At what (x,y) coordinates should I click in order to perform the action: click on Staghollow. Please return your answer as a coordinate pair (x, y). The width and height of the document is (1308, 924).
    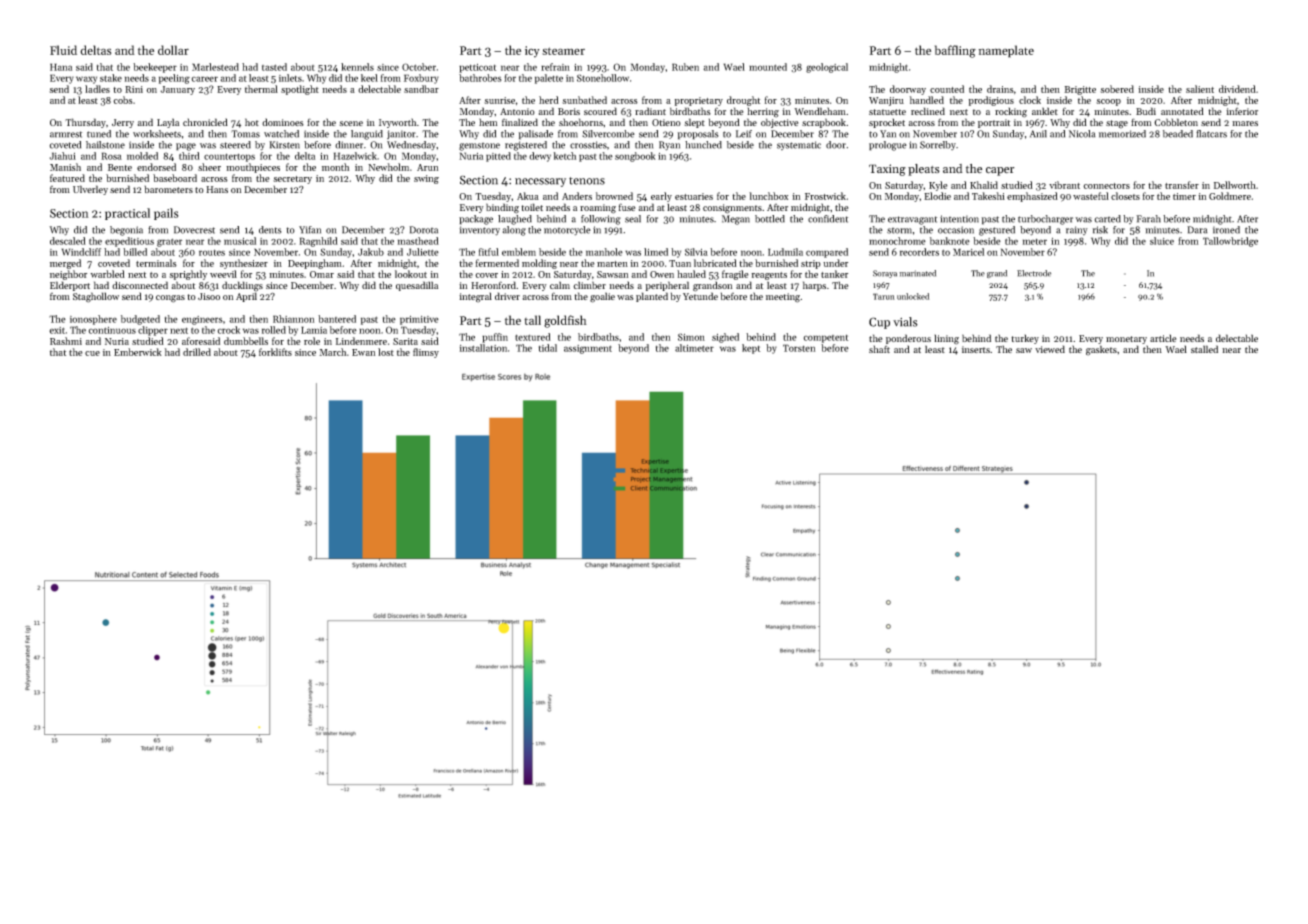
    Looking at the image, I should click on (96, 297).
